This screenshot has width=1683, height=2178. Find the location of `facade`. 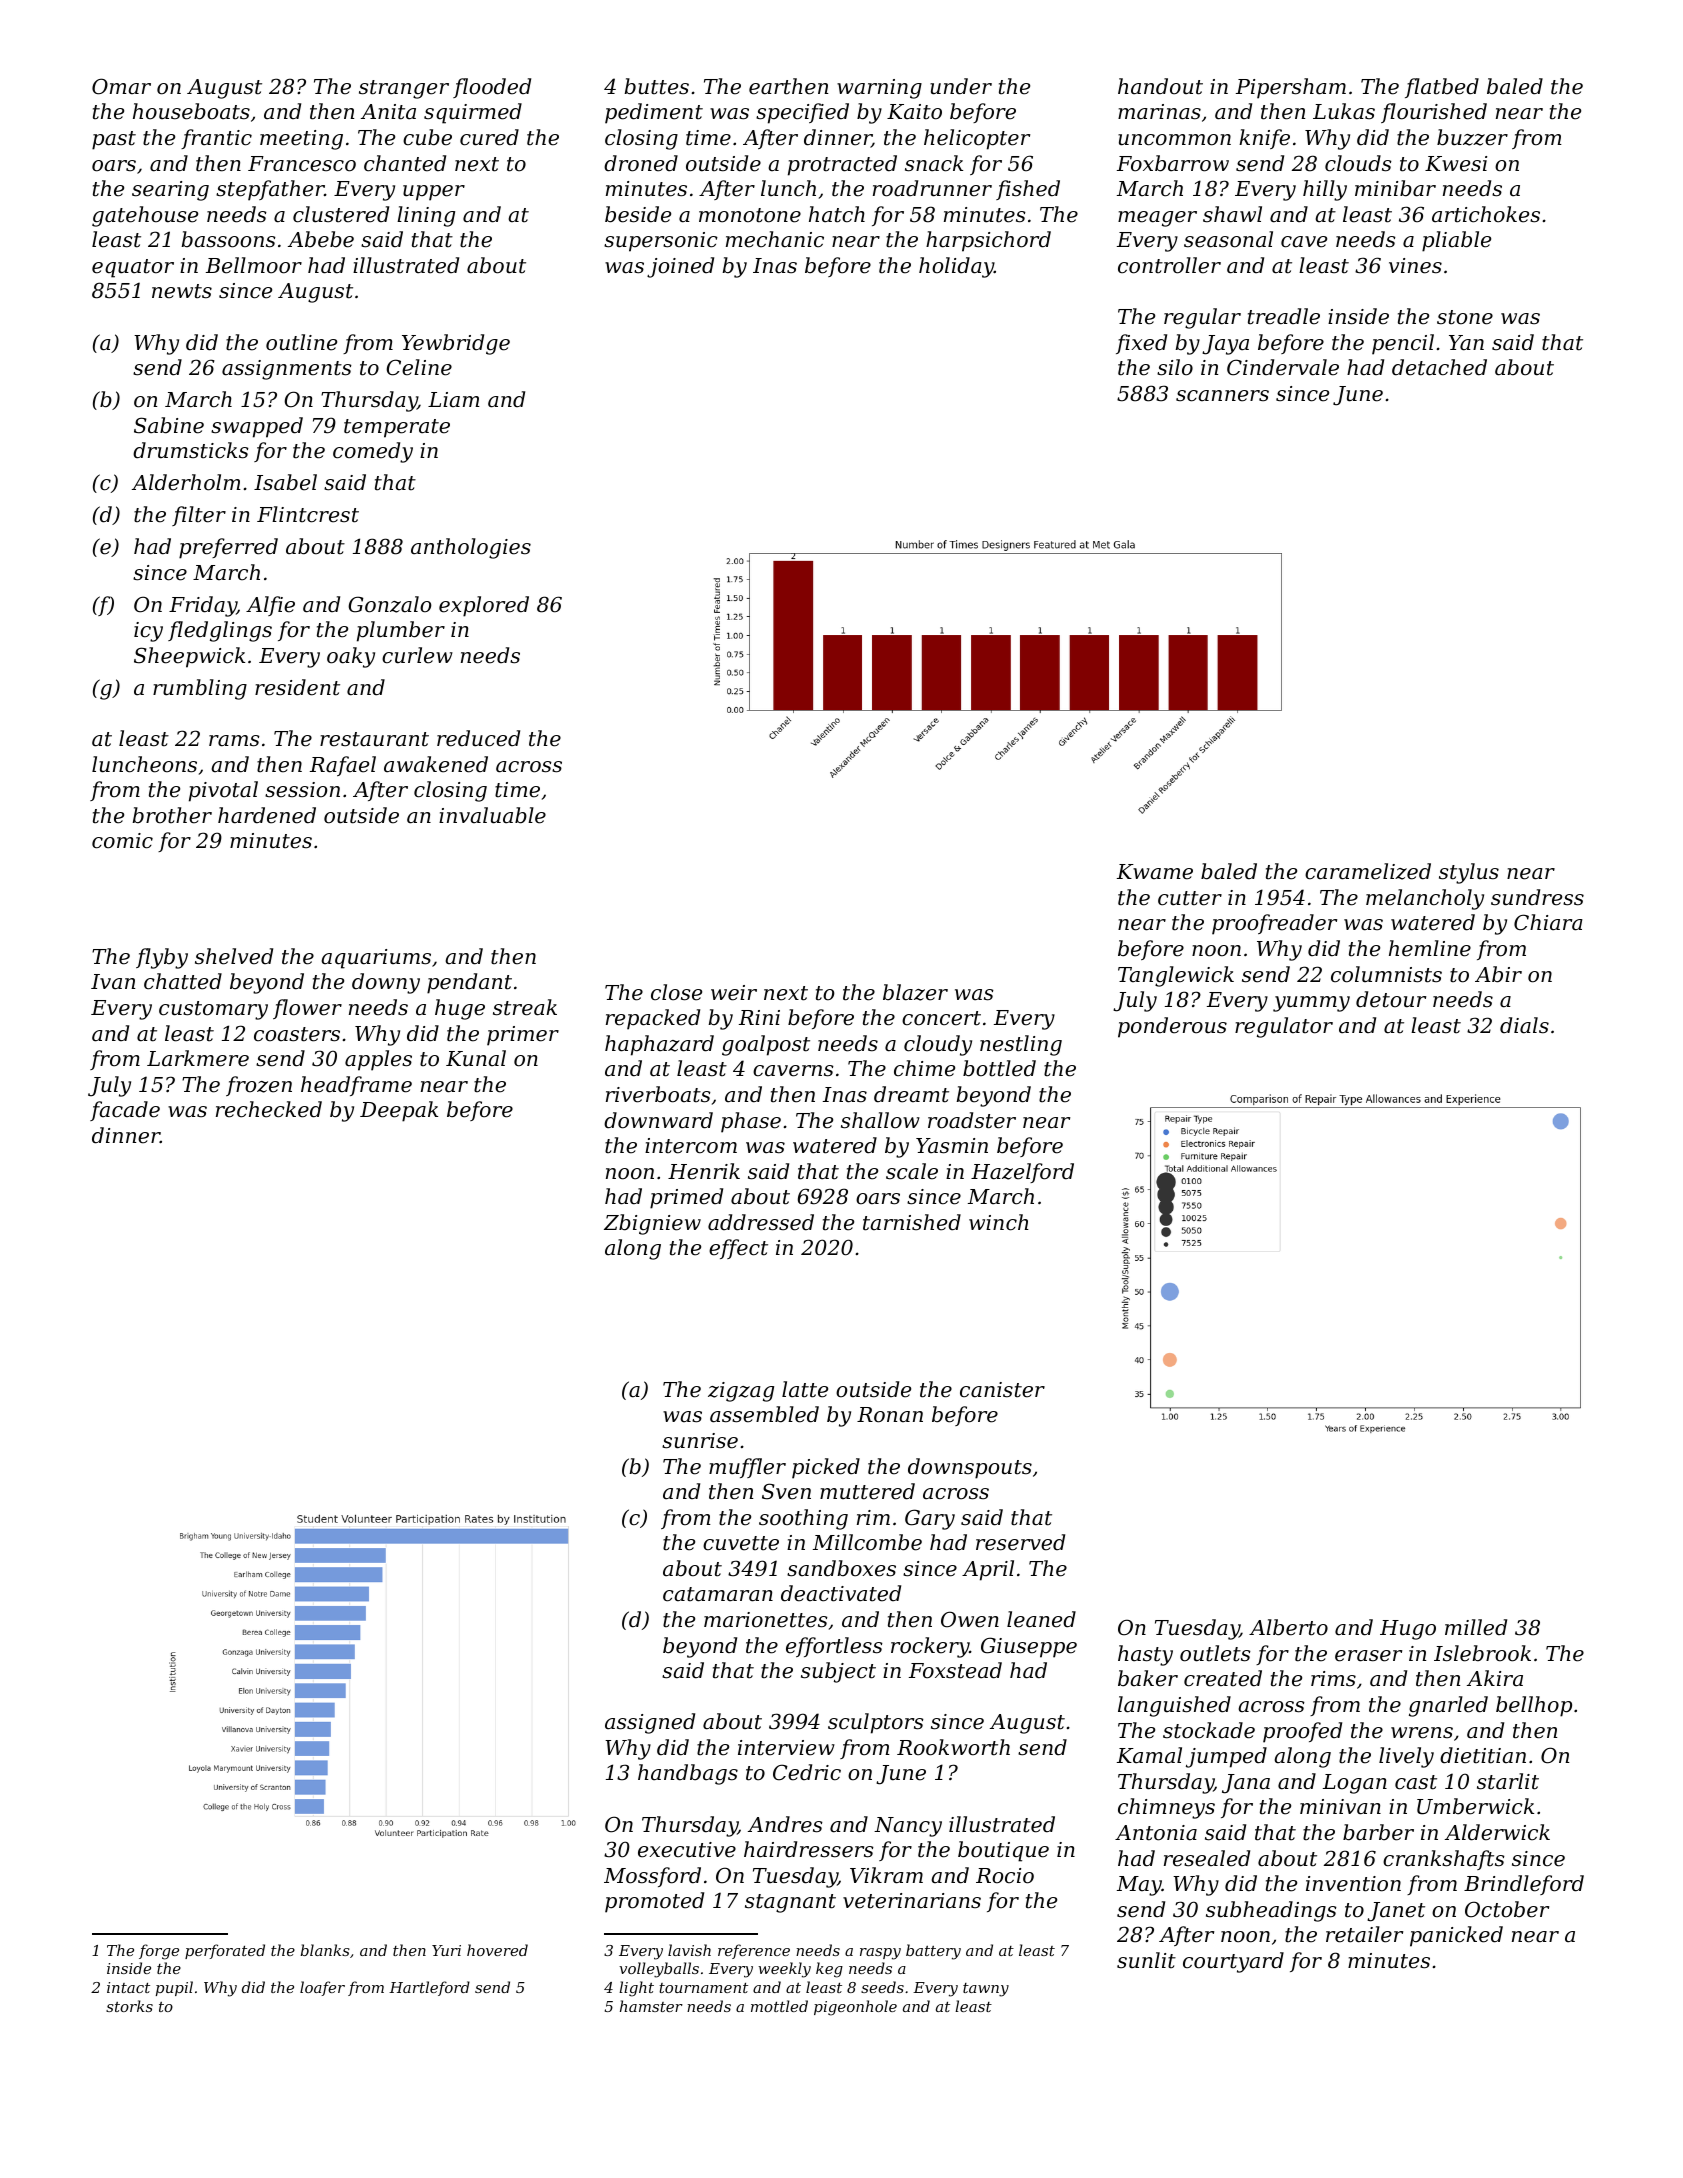

facade is located at coordinates (125, 1111).
